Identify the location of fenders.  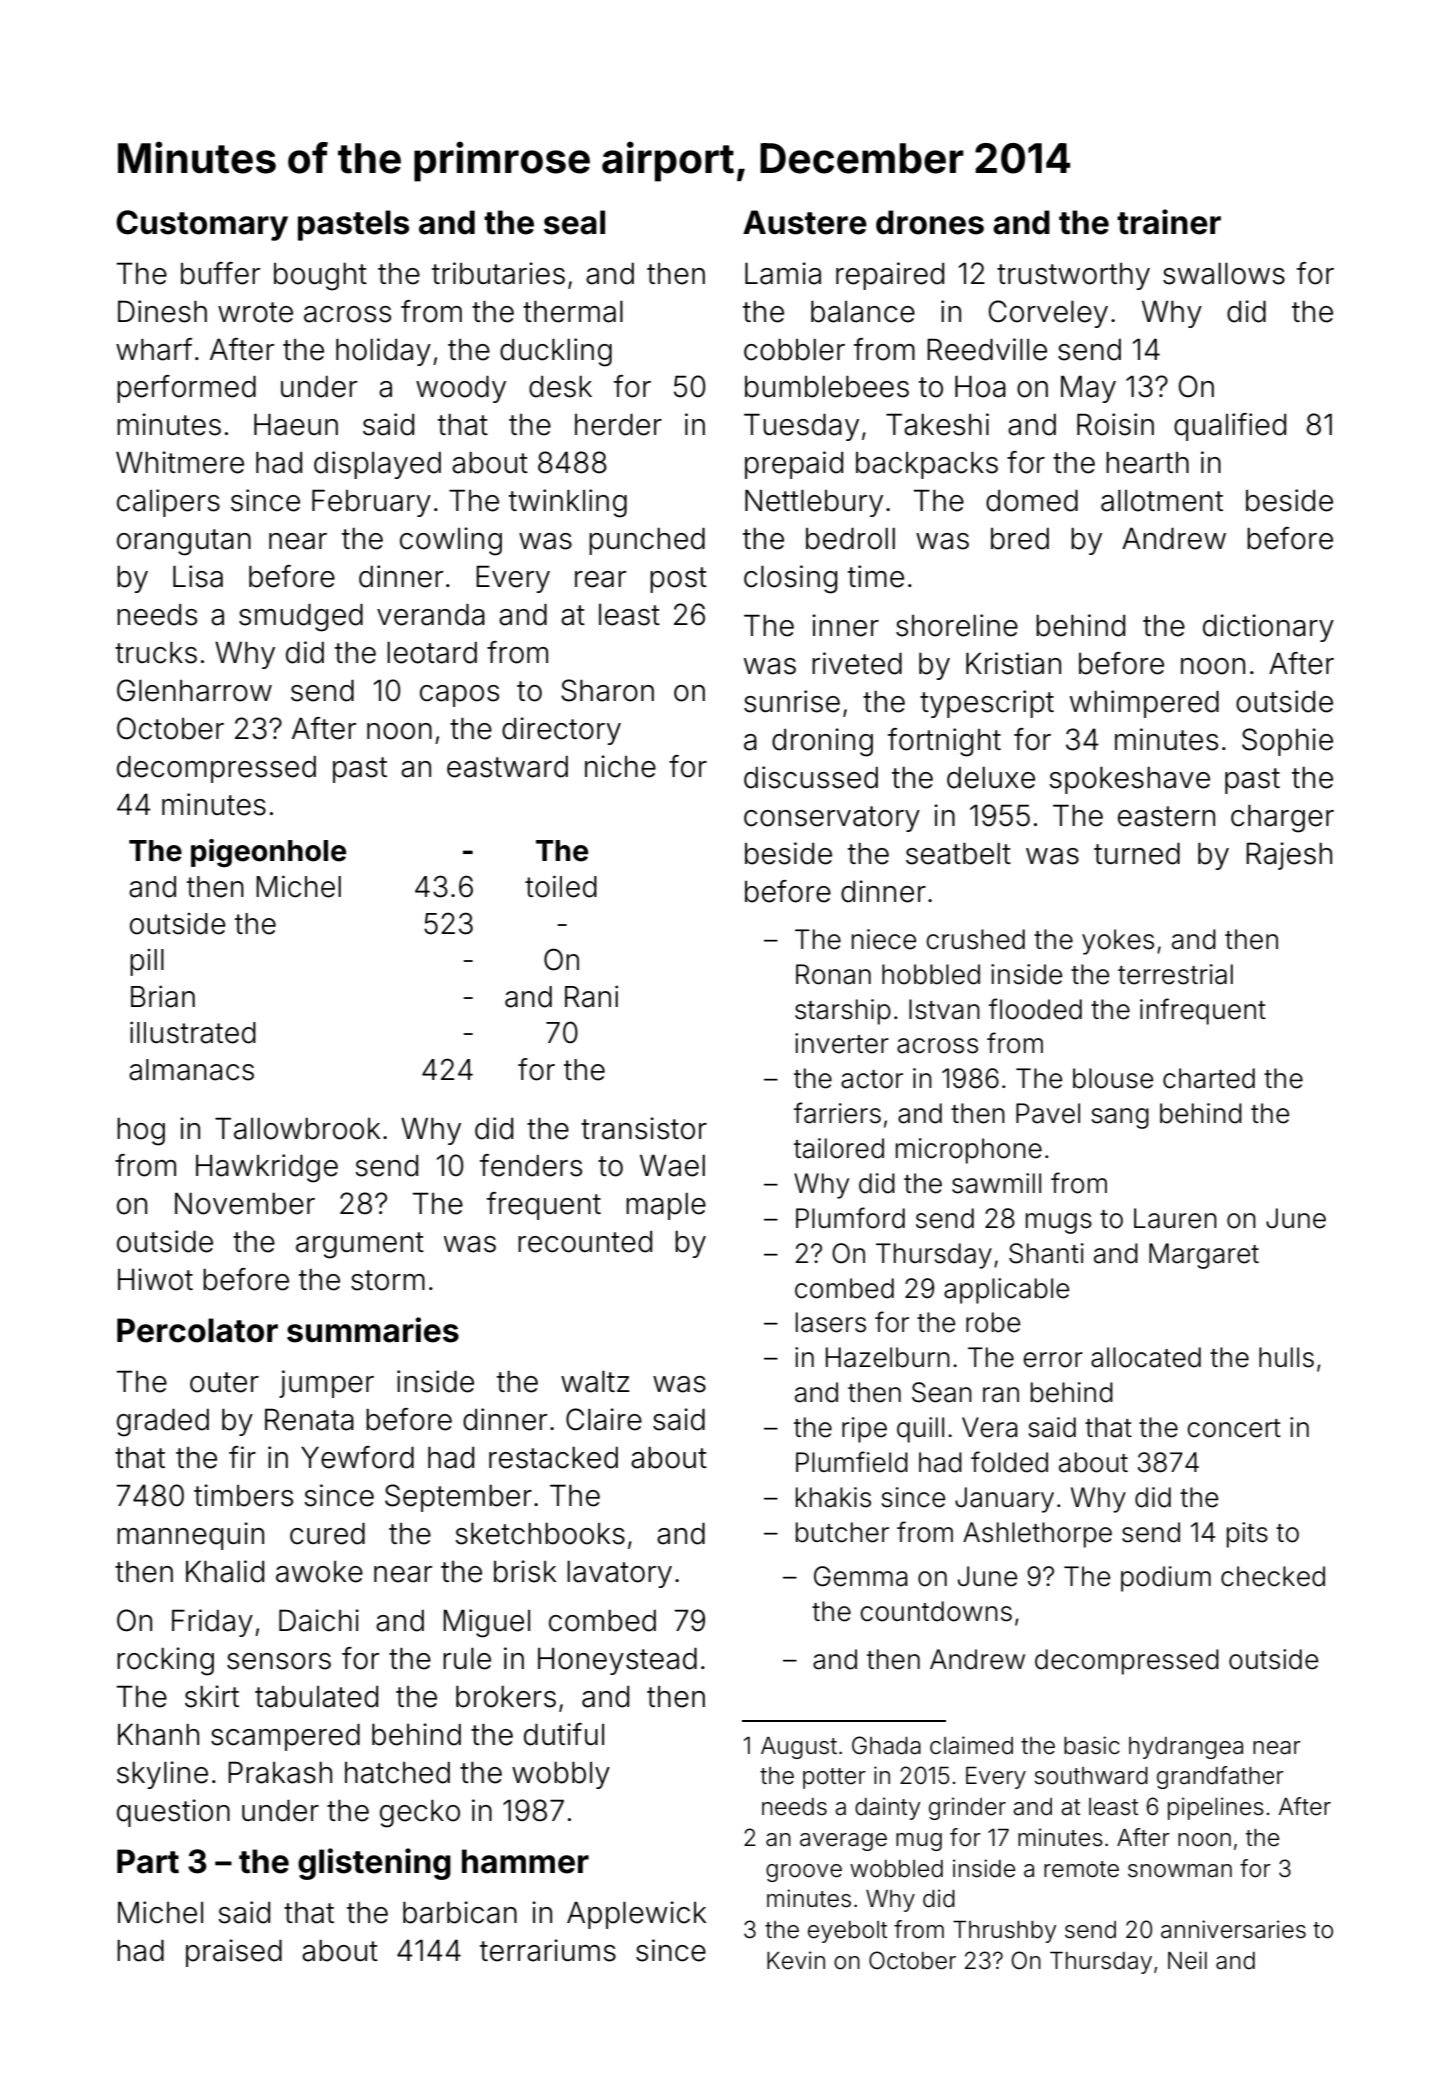
(531, 1165).
